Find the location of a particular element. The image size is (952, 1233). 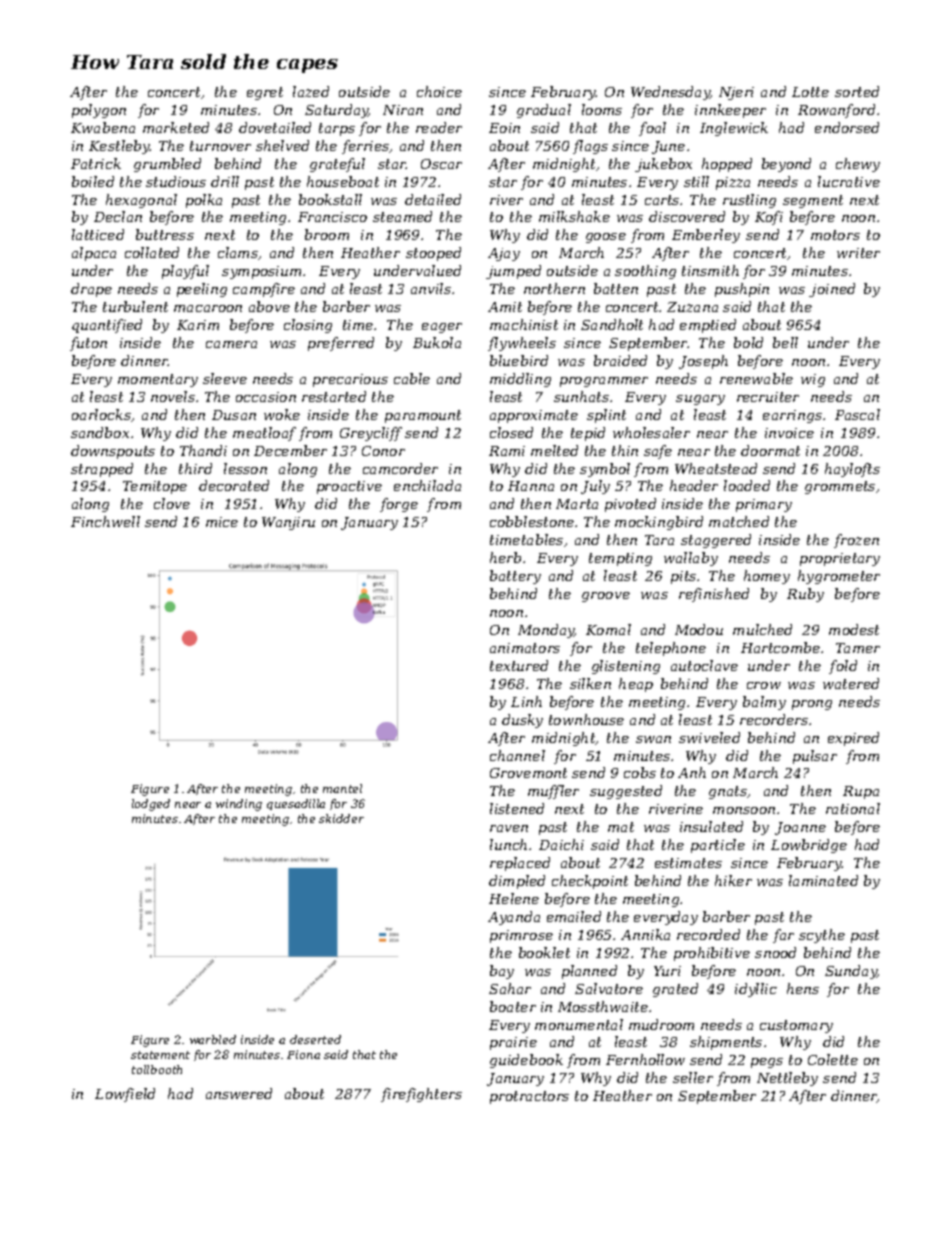

answered is located at coordinates (239, 1093).
